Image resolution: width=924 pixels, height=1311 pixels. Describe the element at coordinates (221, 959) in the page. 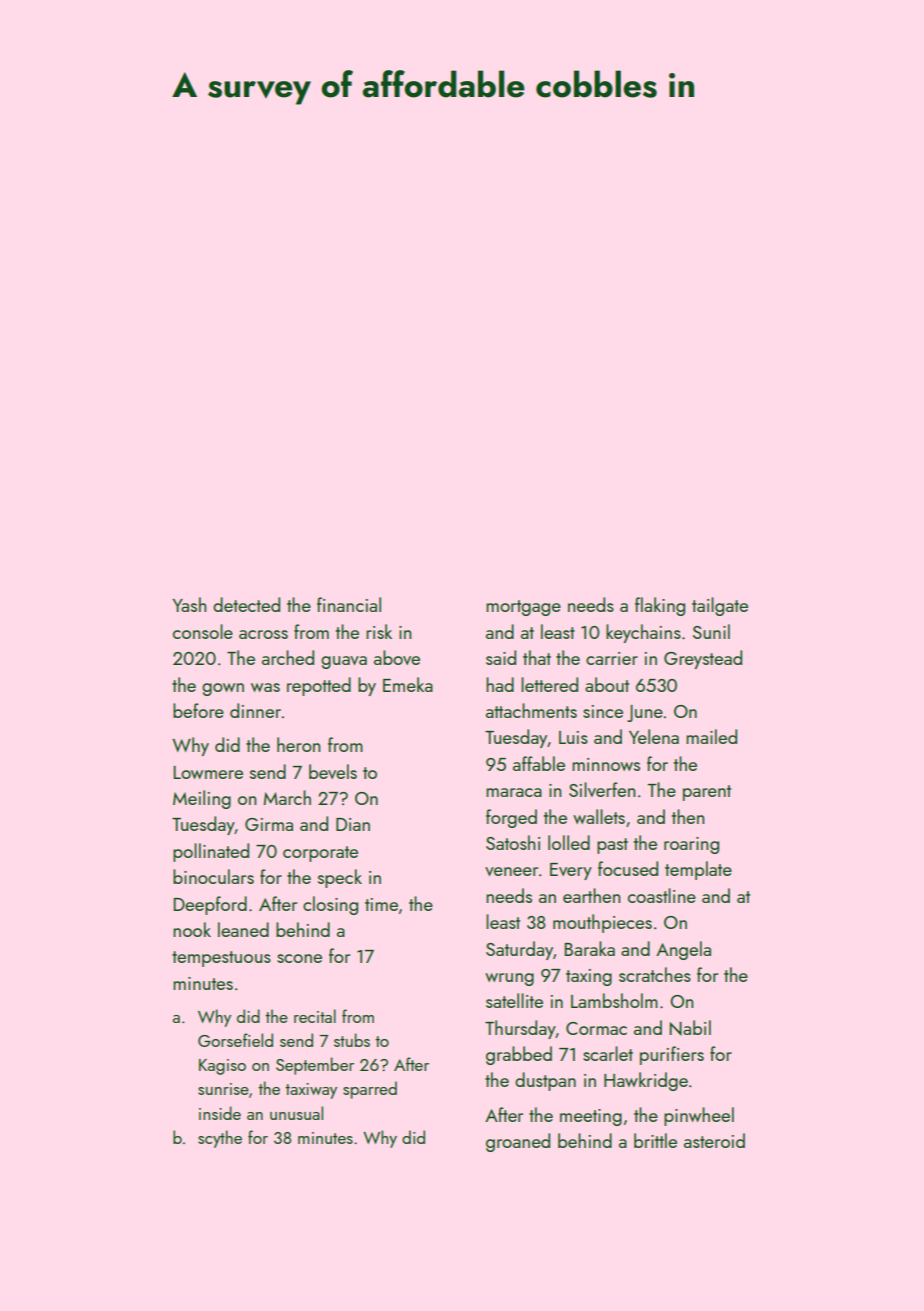

I see `tempestuous` at that location.
